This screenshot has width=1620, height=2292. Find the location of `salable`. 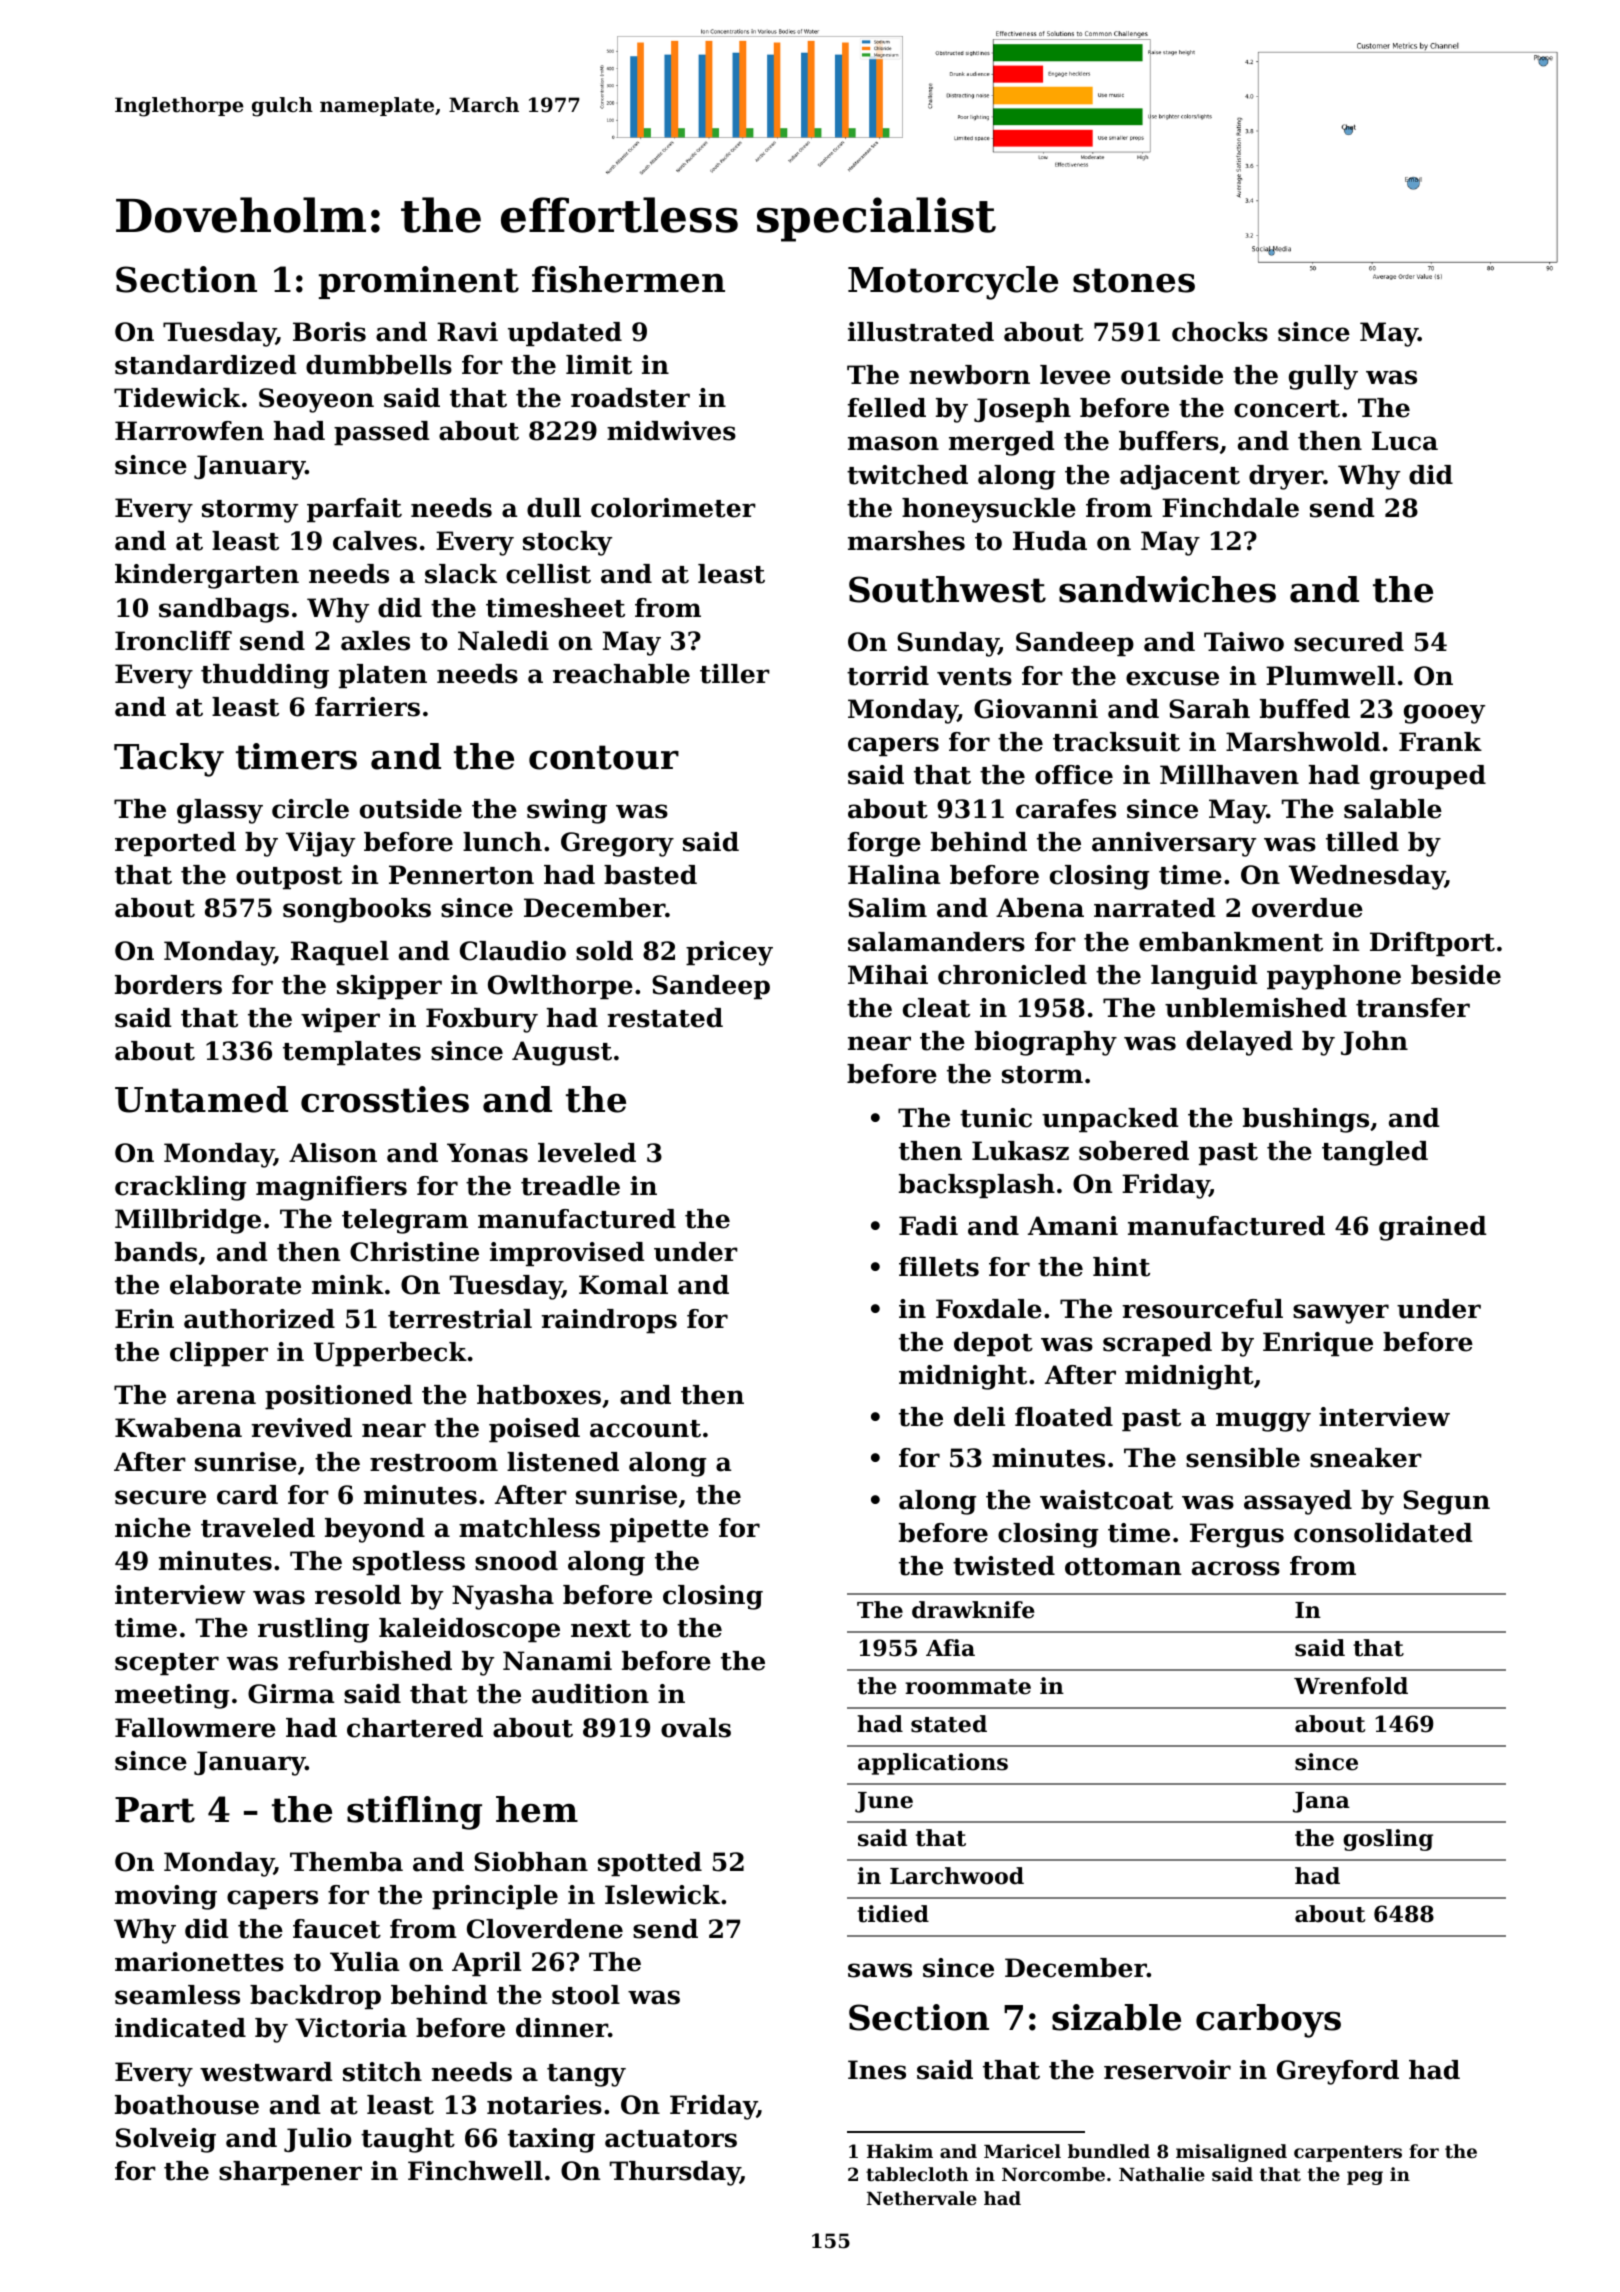

salable is located at coordinates (1393, 809).
